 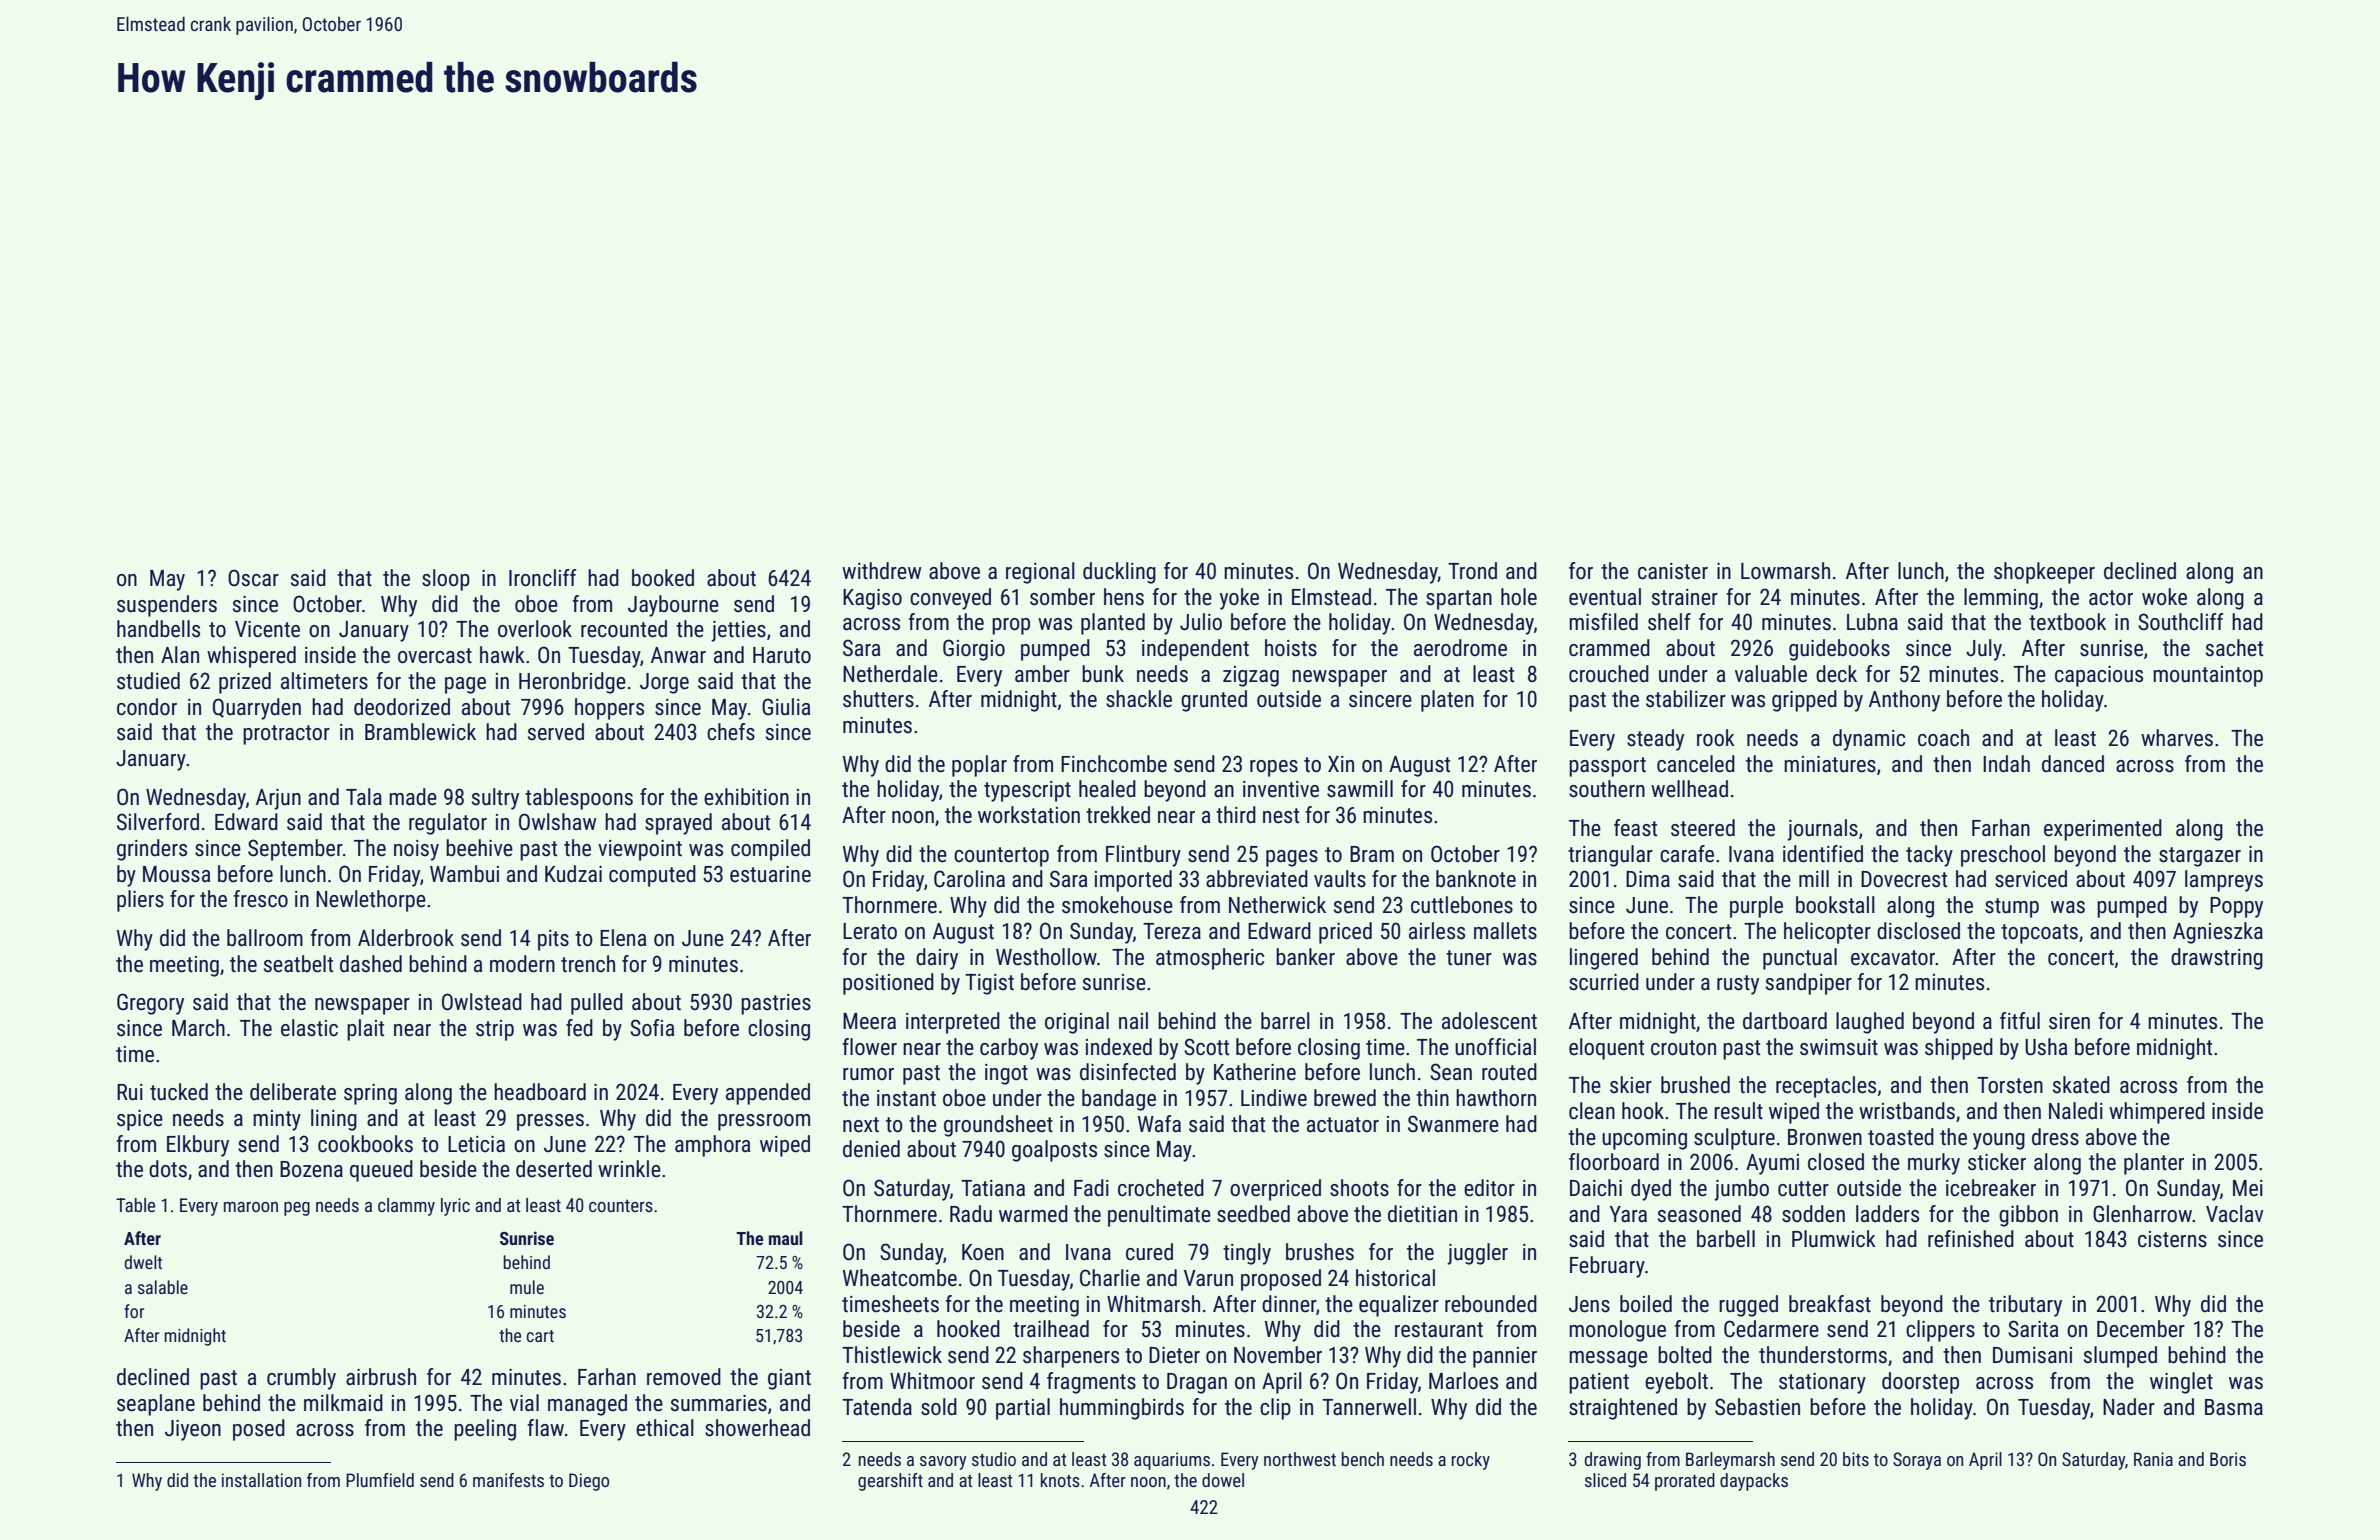 What do you see at coordinates (1054, 1151) in the page?
I see `goalposts` at bounding box center [1054, 1151].
